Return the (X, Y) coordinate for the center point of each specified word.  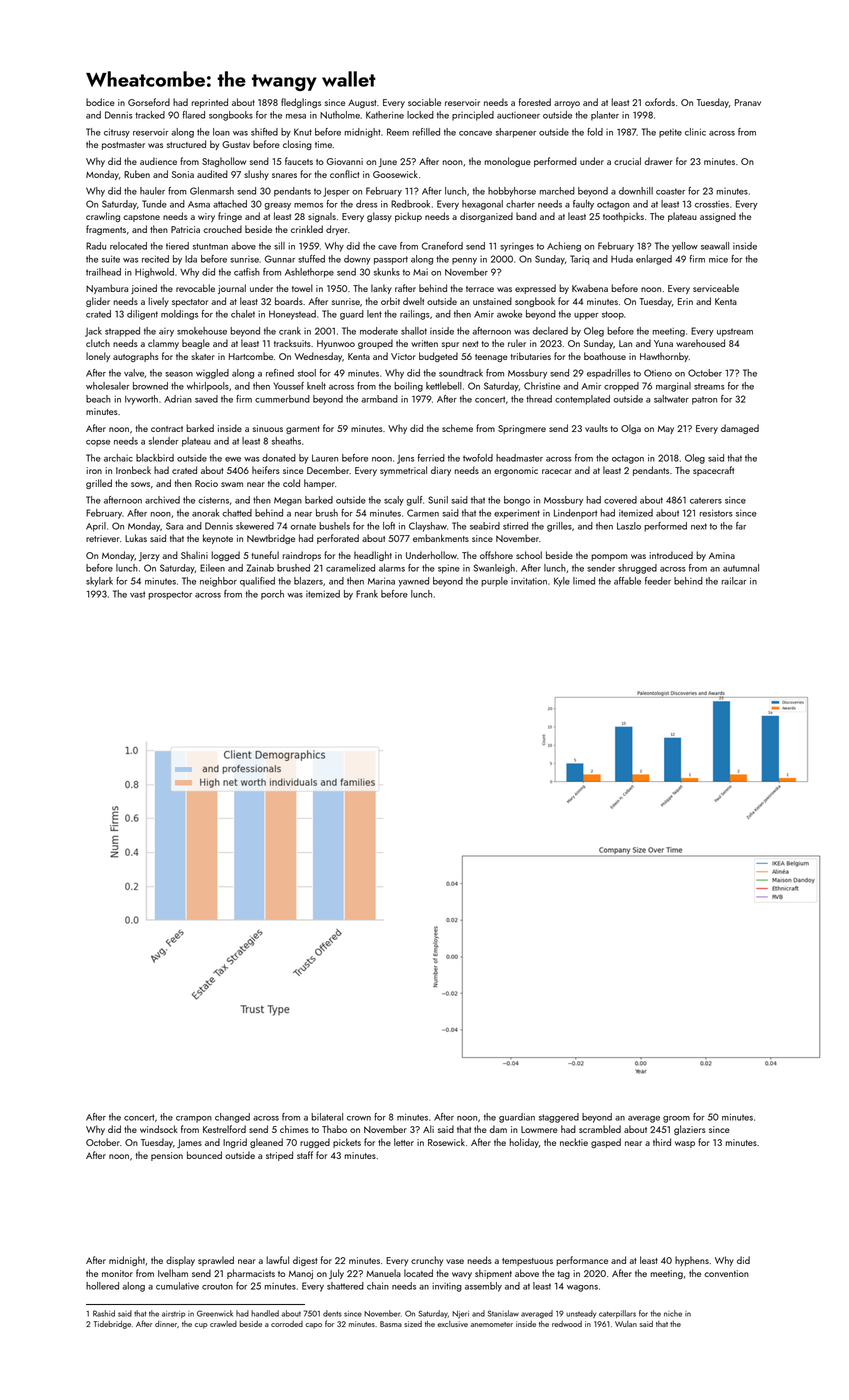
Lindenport (575, 514)
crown (359, 1118)
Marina (381, 581)
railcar (733, 581)
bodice (100, 102)
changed (232, 1118)
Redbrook (410, 204)
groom (676, 1119)
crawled (223, 1324)
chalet (243, 314)
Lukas (136, 538)
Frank (367, 594)
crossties (712, 204)
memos (308, 205)
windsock (159, 1129)
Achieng (564, 247)
